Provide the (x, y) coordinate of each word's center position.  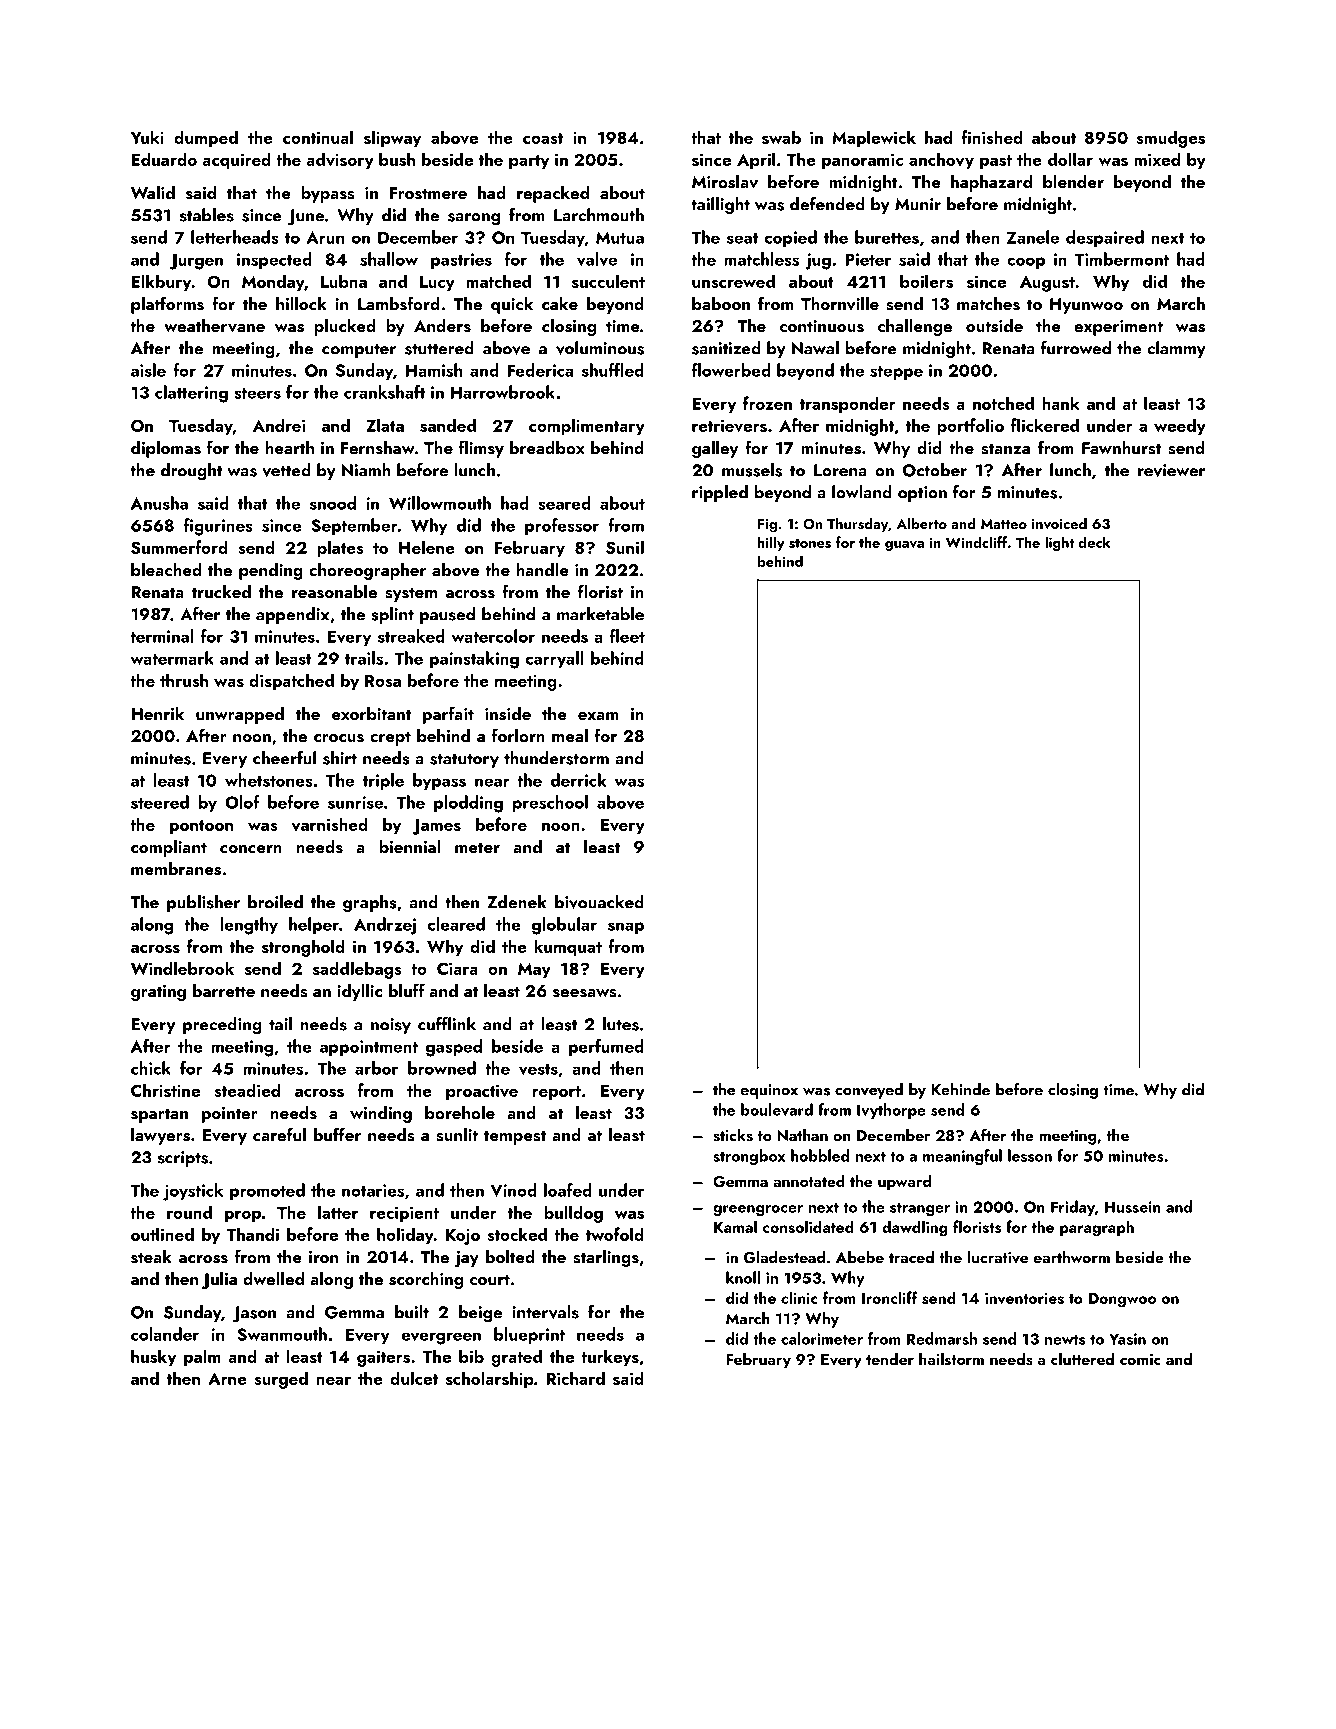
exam (598, 716)
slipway (392, 139)
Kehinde (960, 1089)
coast (543, 138)
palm (202, 1358)
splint (392, 615)
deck (1094, 542)
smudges (1170, 139)
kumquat (568, 948)
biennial (410, 846)
